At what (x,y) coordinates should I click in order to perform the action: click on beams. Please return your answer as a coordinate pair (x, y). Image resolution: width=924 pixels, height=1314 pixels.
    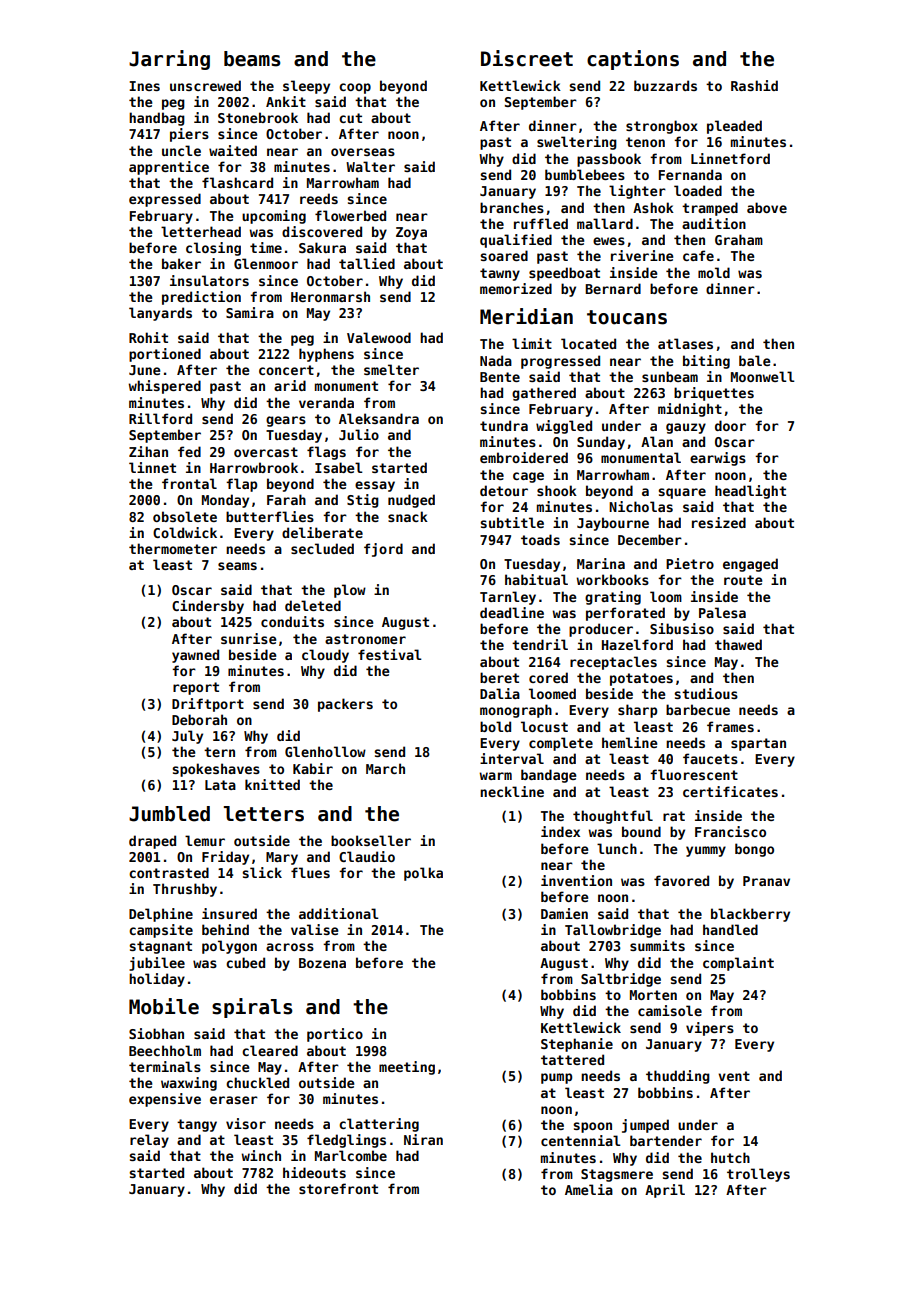
    Looking at the image, I should click on (252, 59).
